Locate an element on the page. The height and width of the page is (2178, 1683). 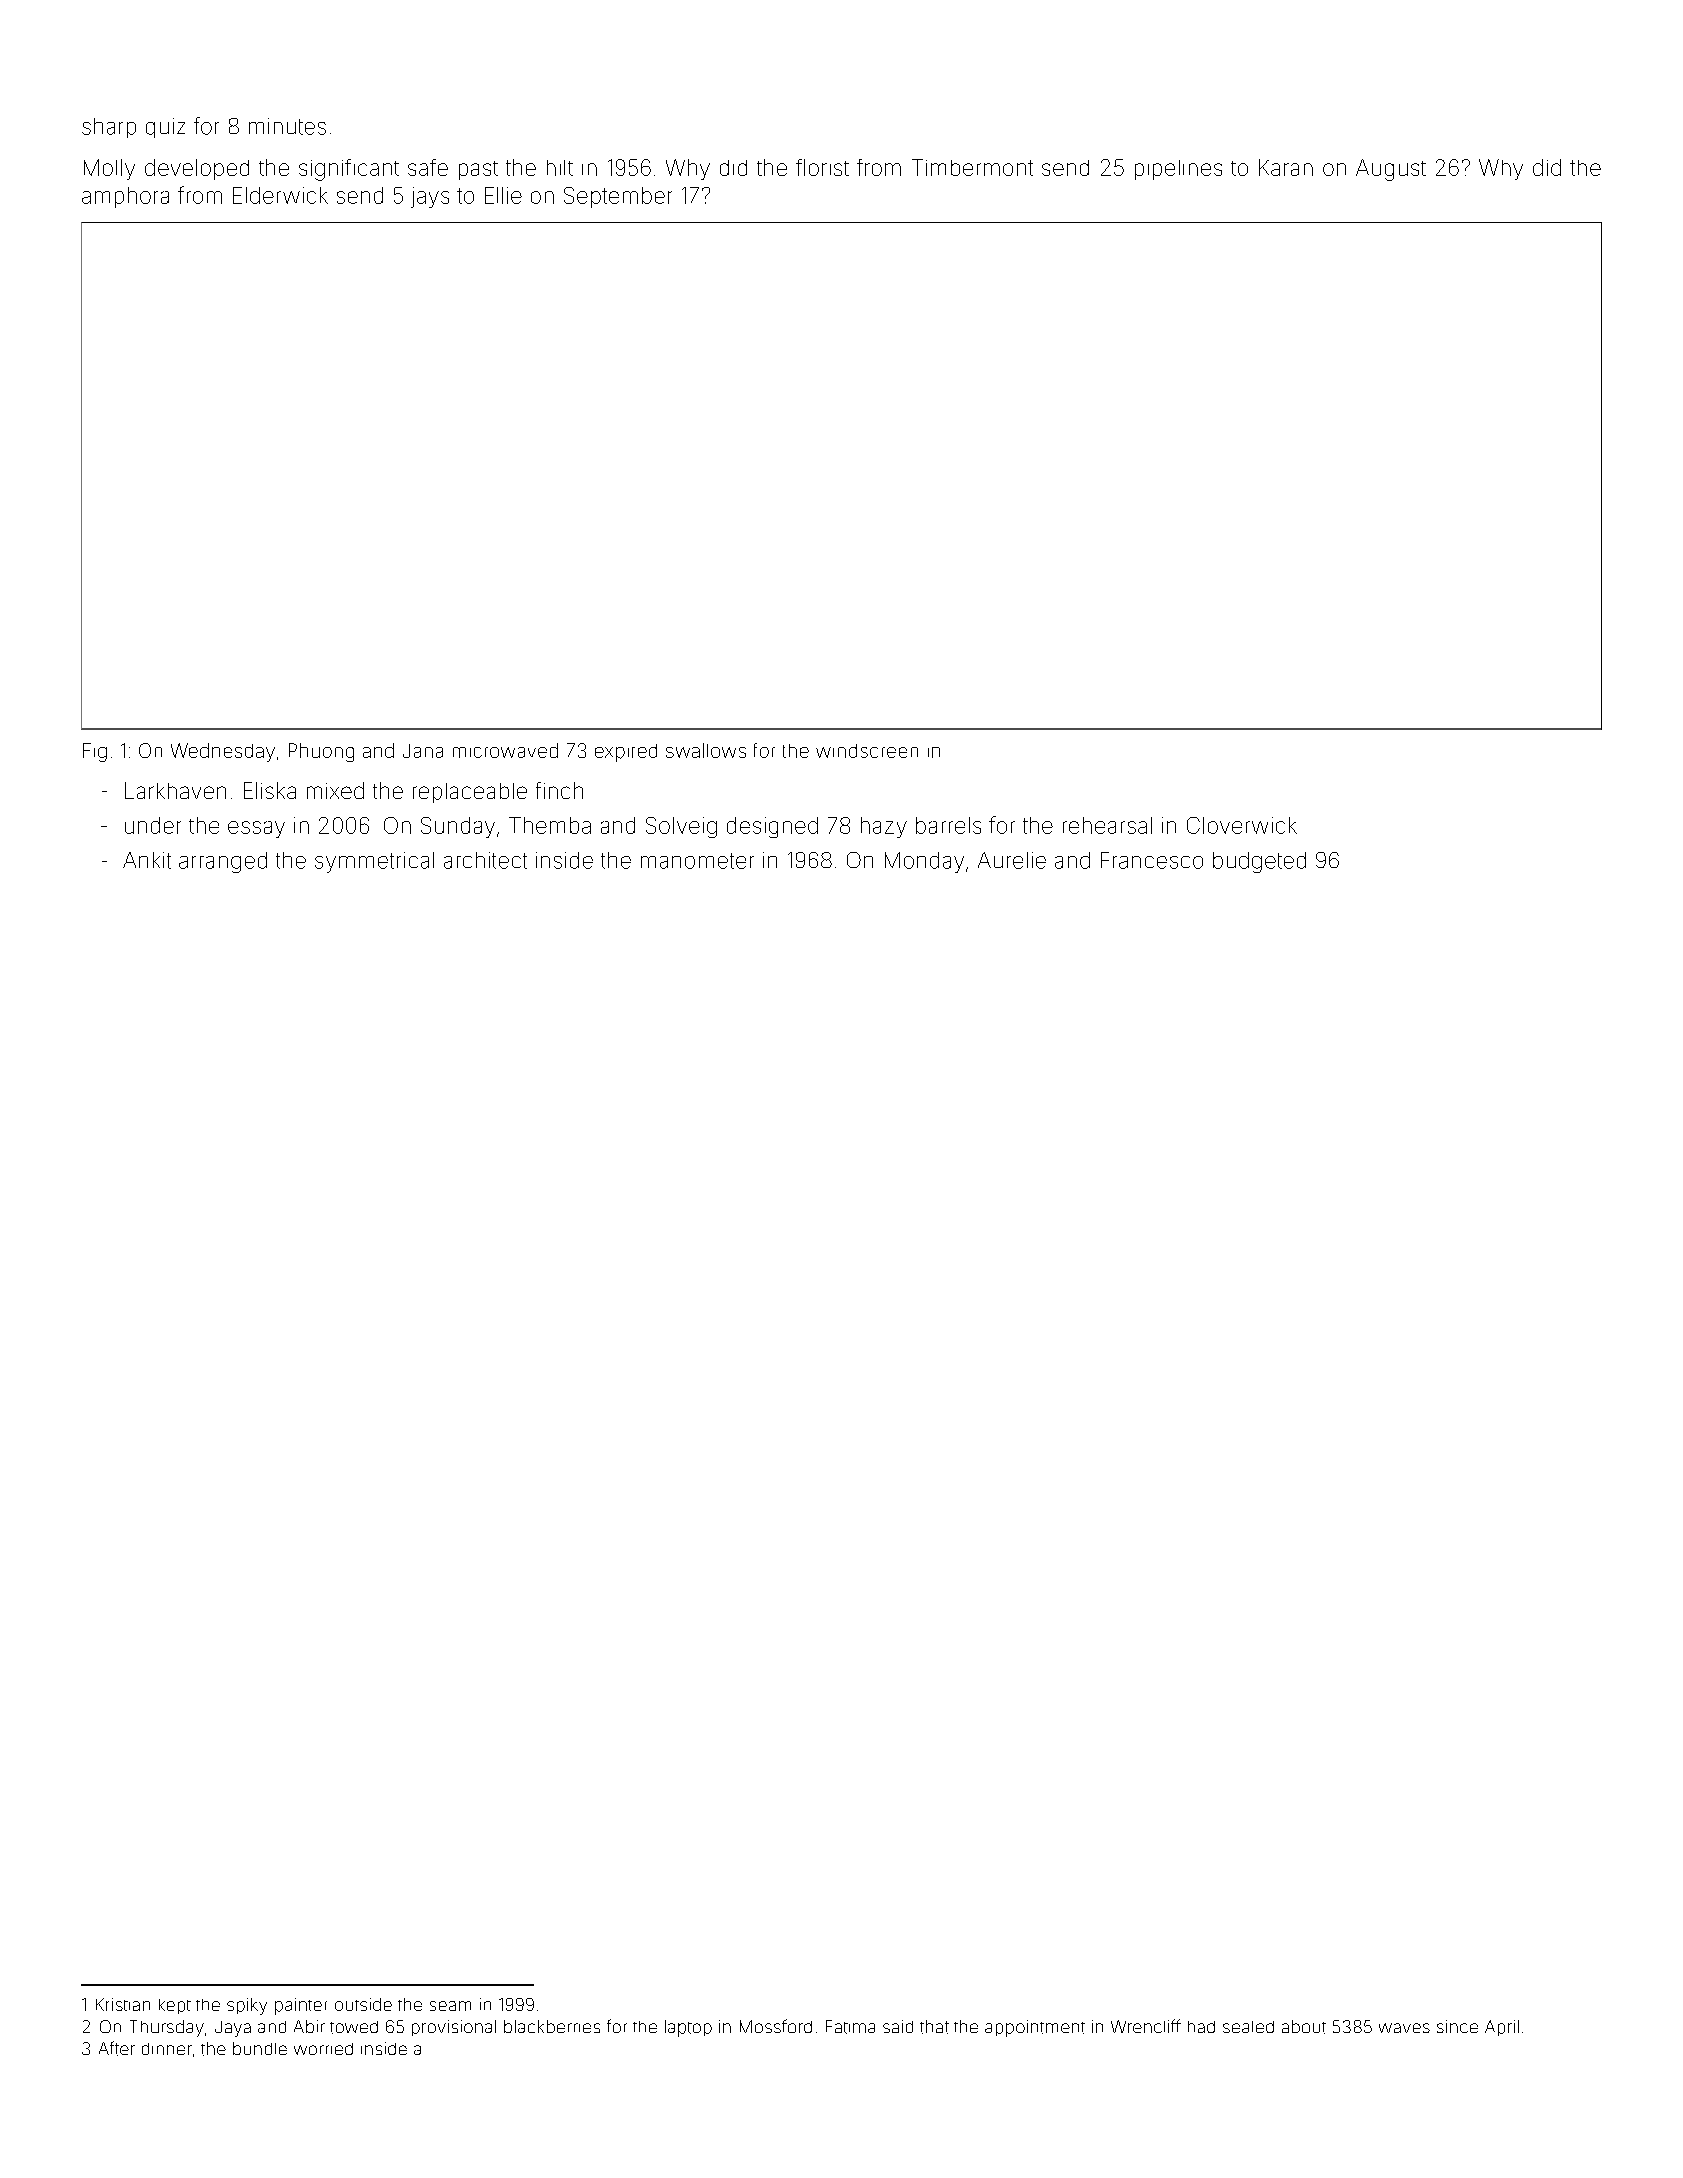
Ankit is located at coordinates (147, 860).
